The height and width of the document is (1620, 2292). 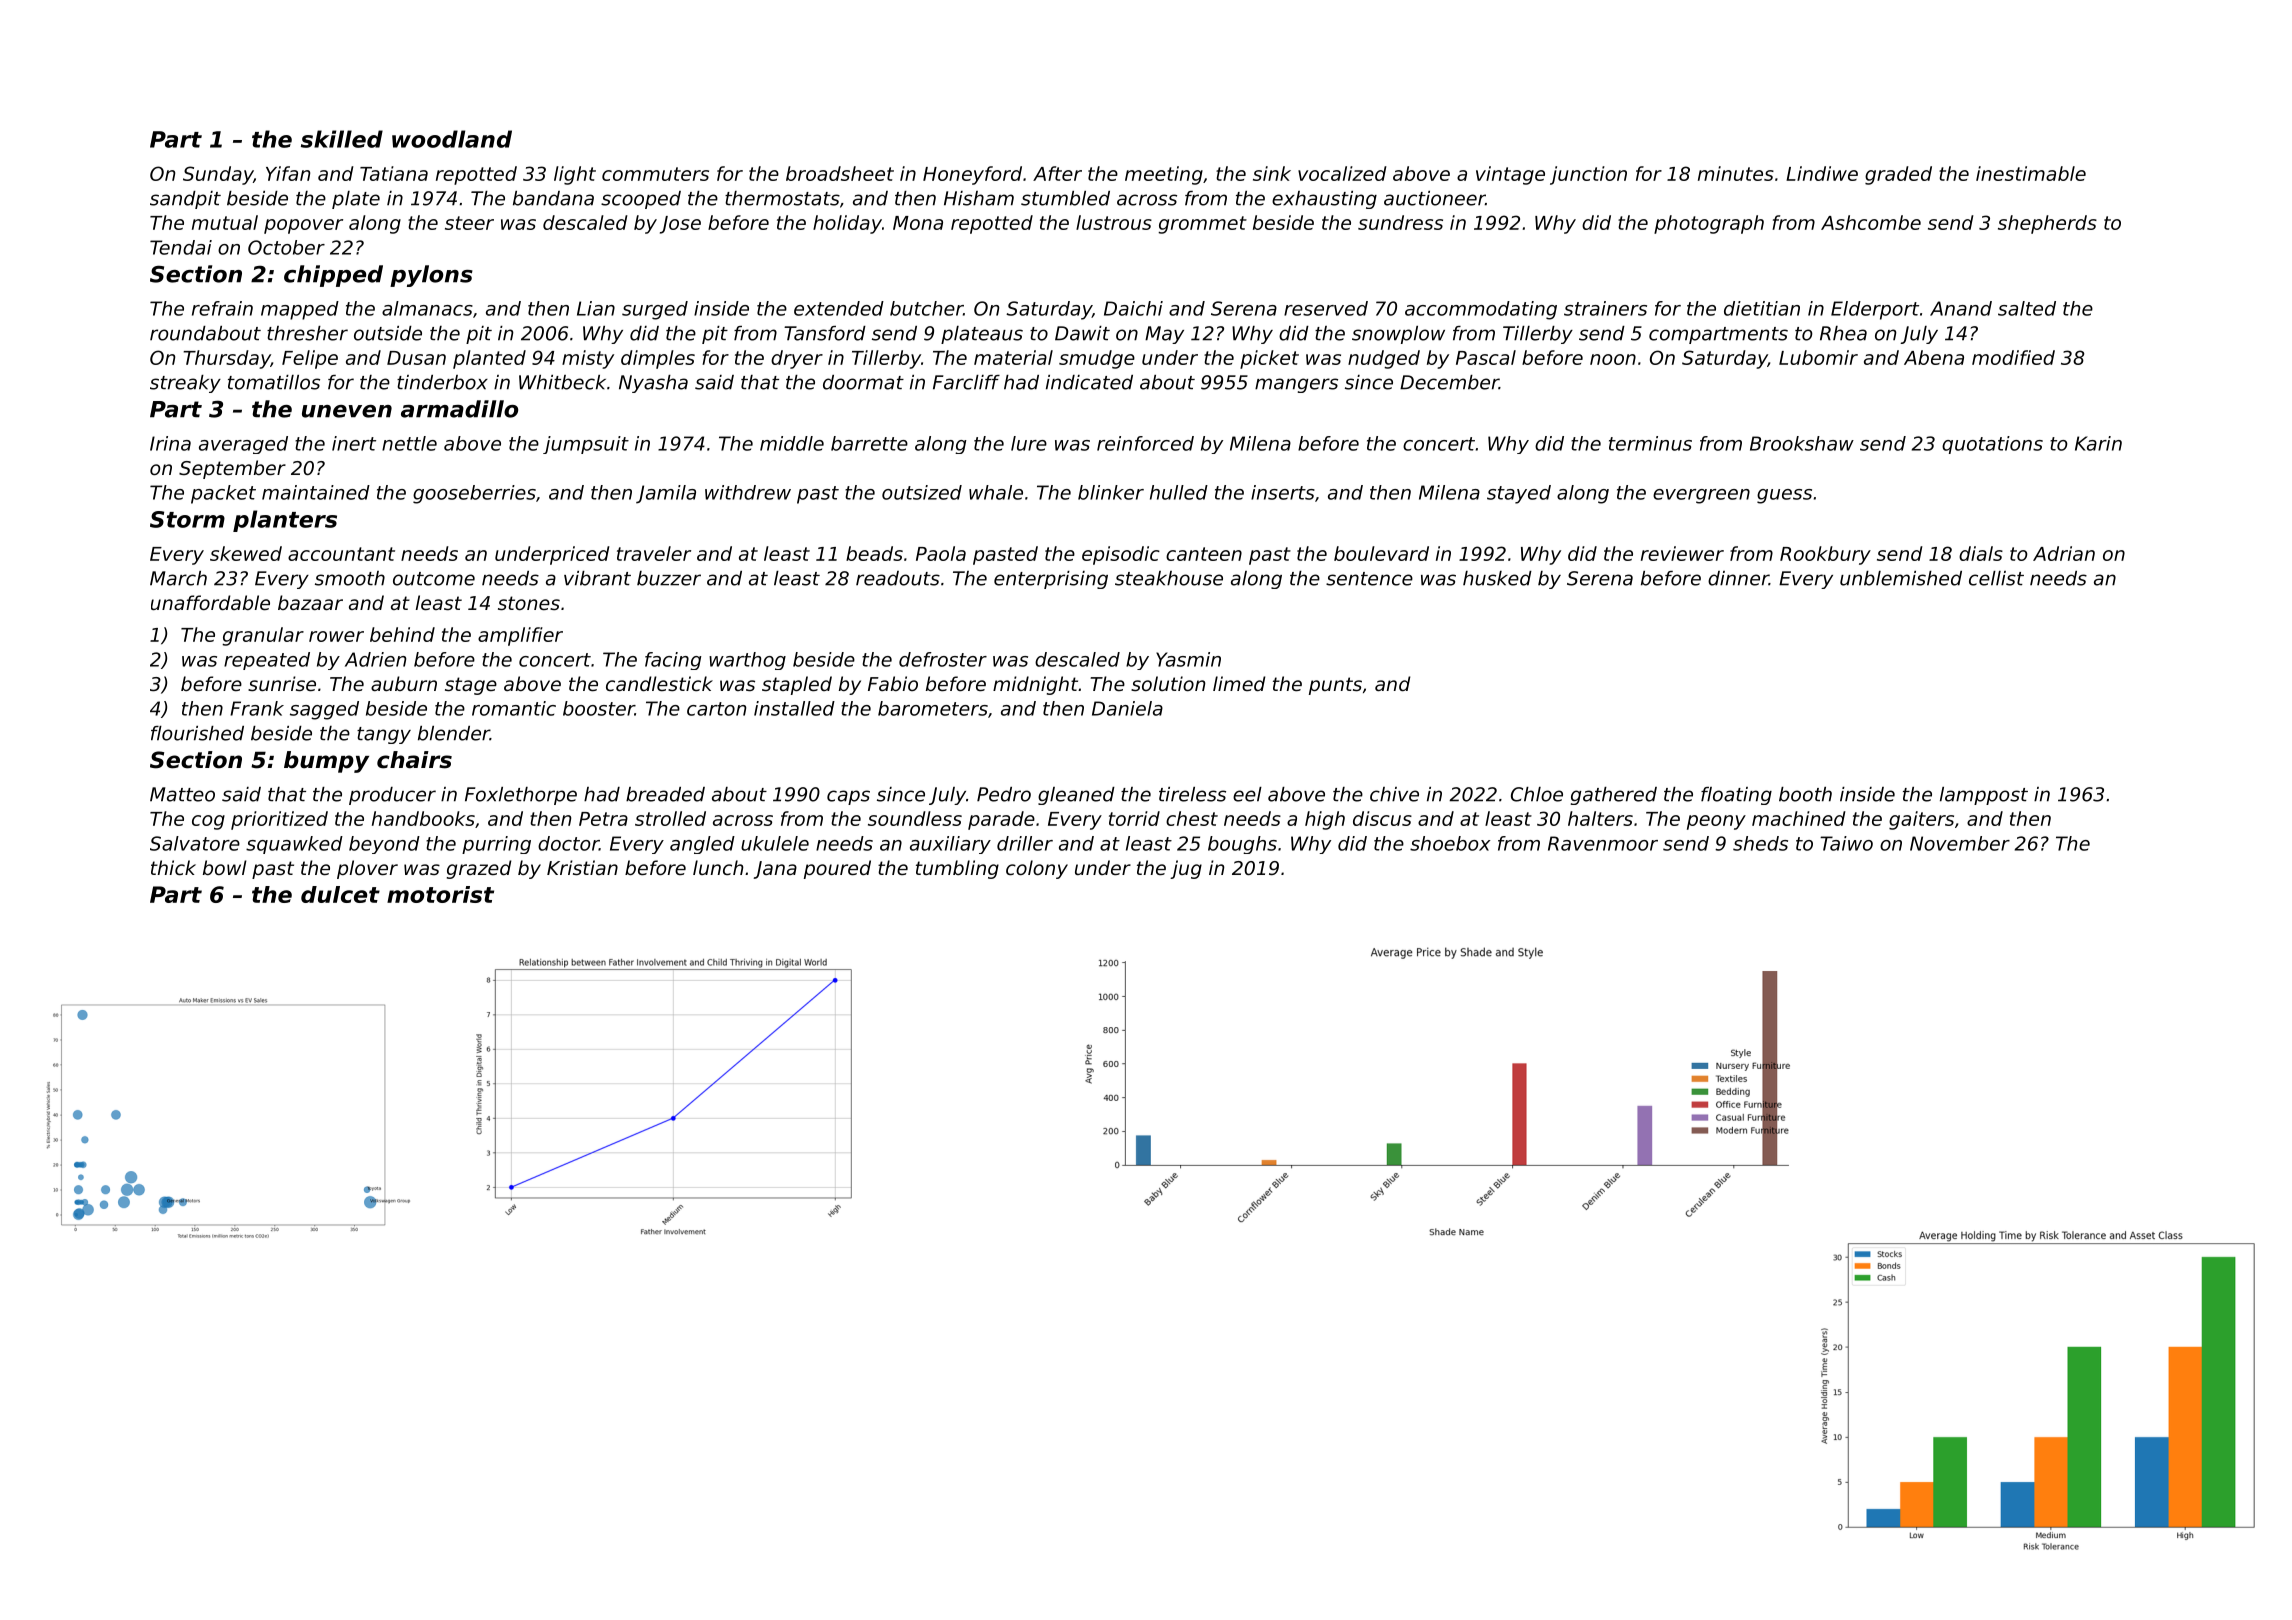 I want to click on colony, so click(x=1037, y=869).
